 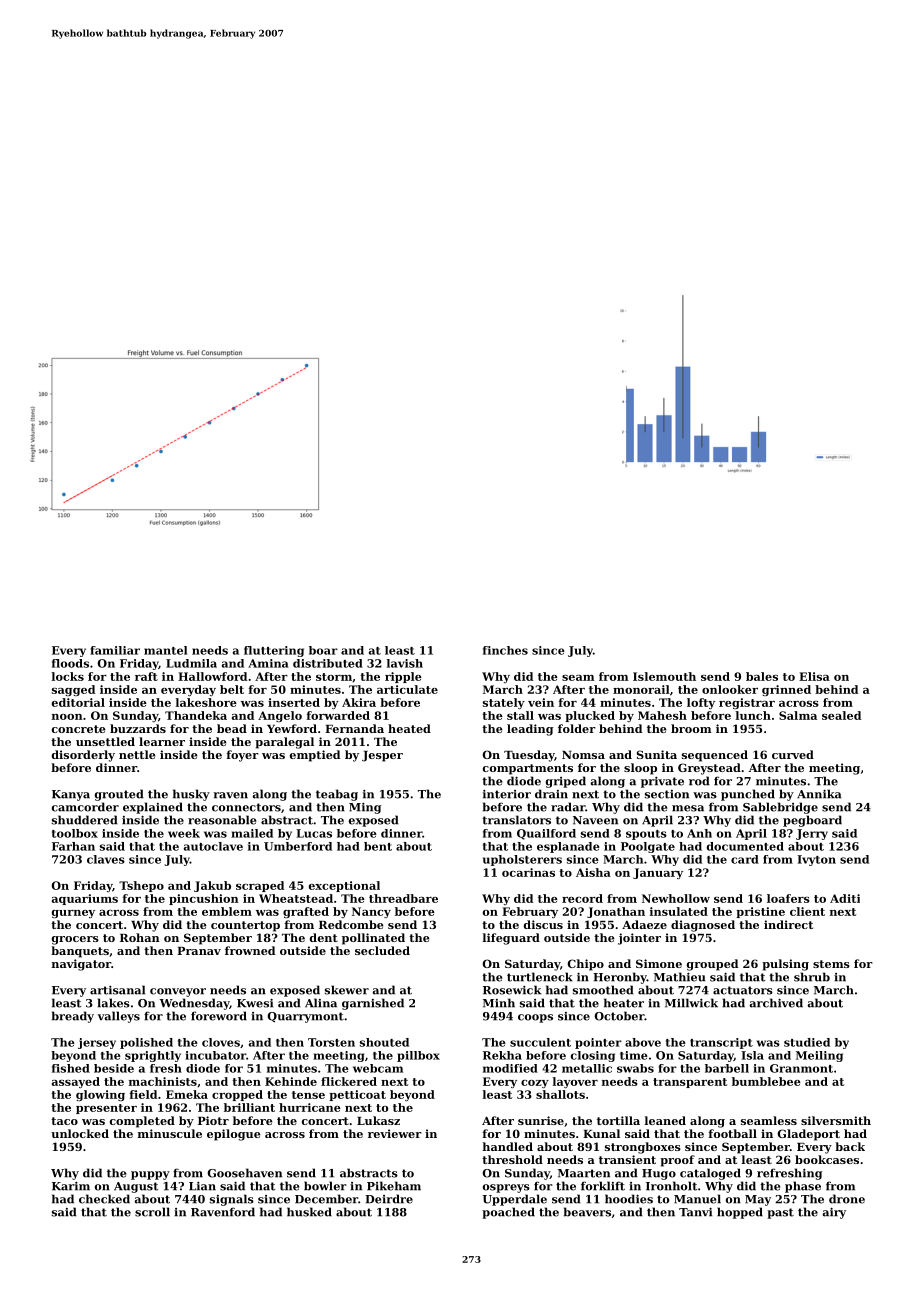 I want to click on cropped, so click(x=237, y=1095).
